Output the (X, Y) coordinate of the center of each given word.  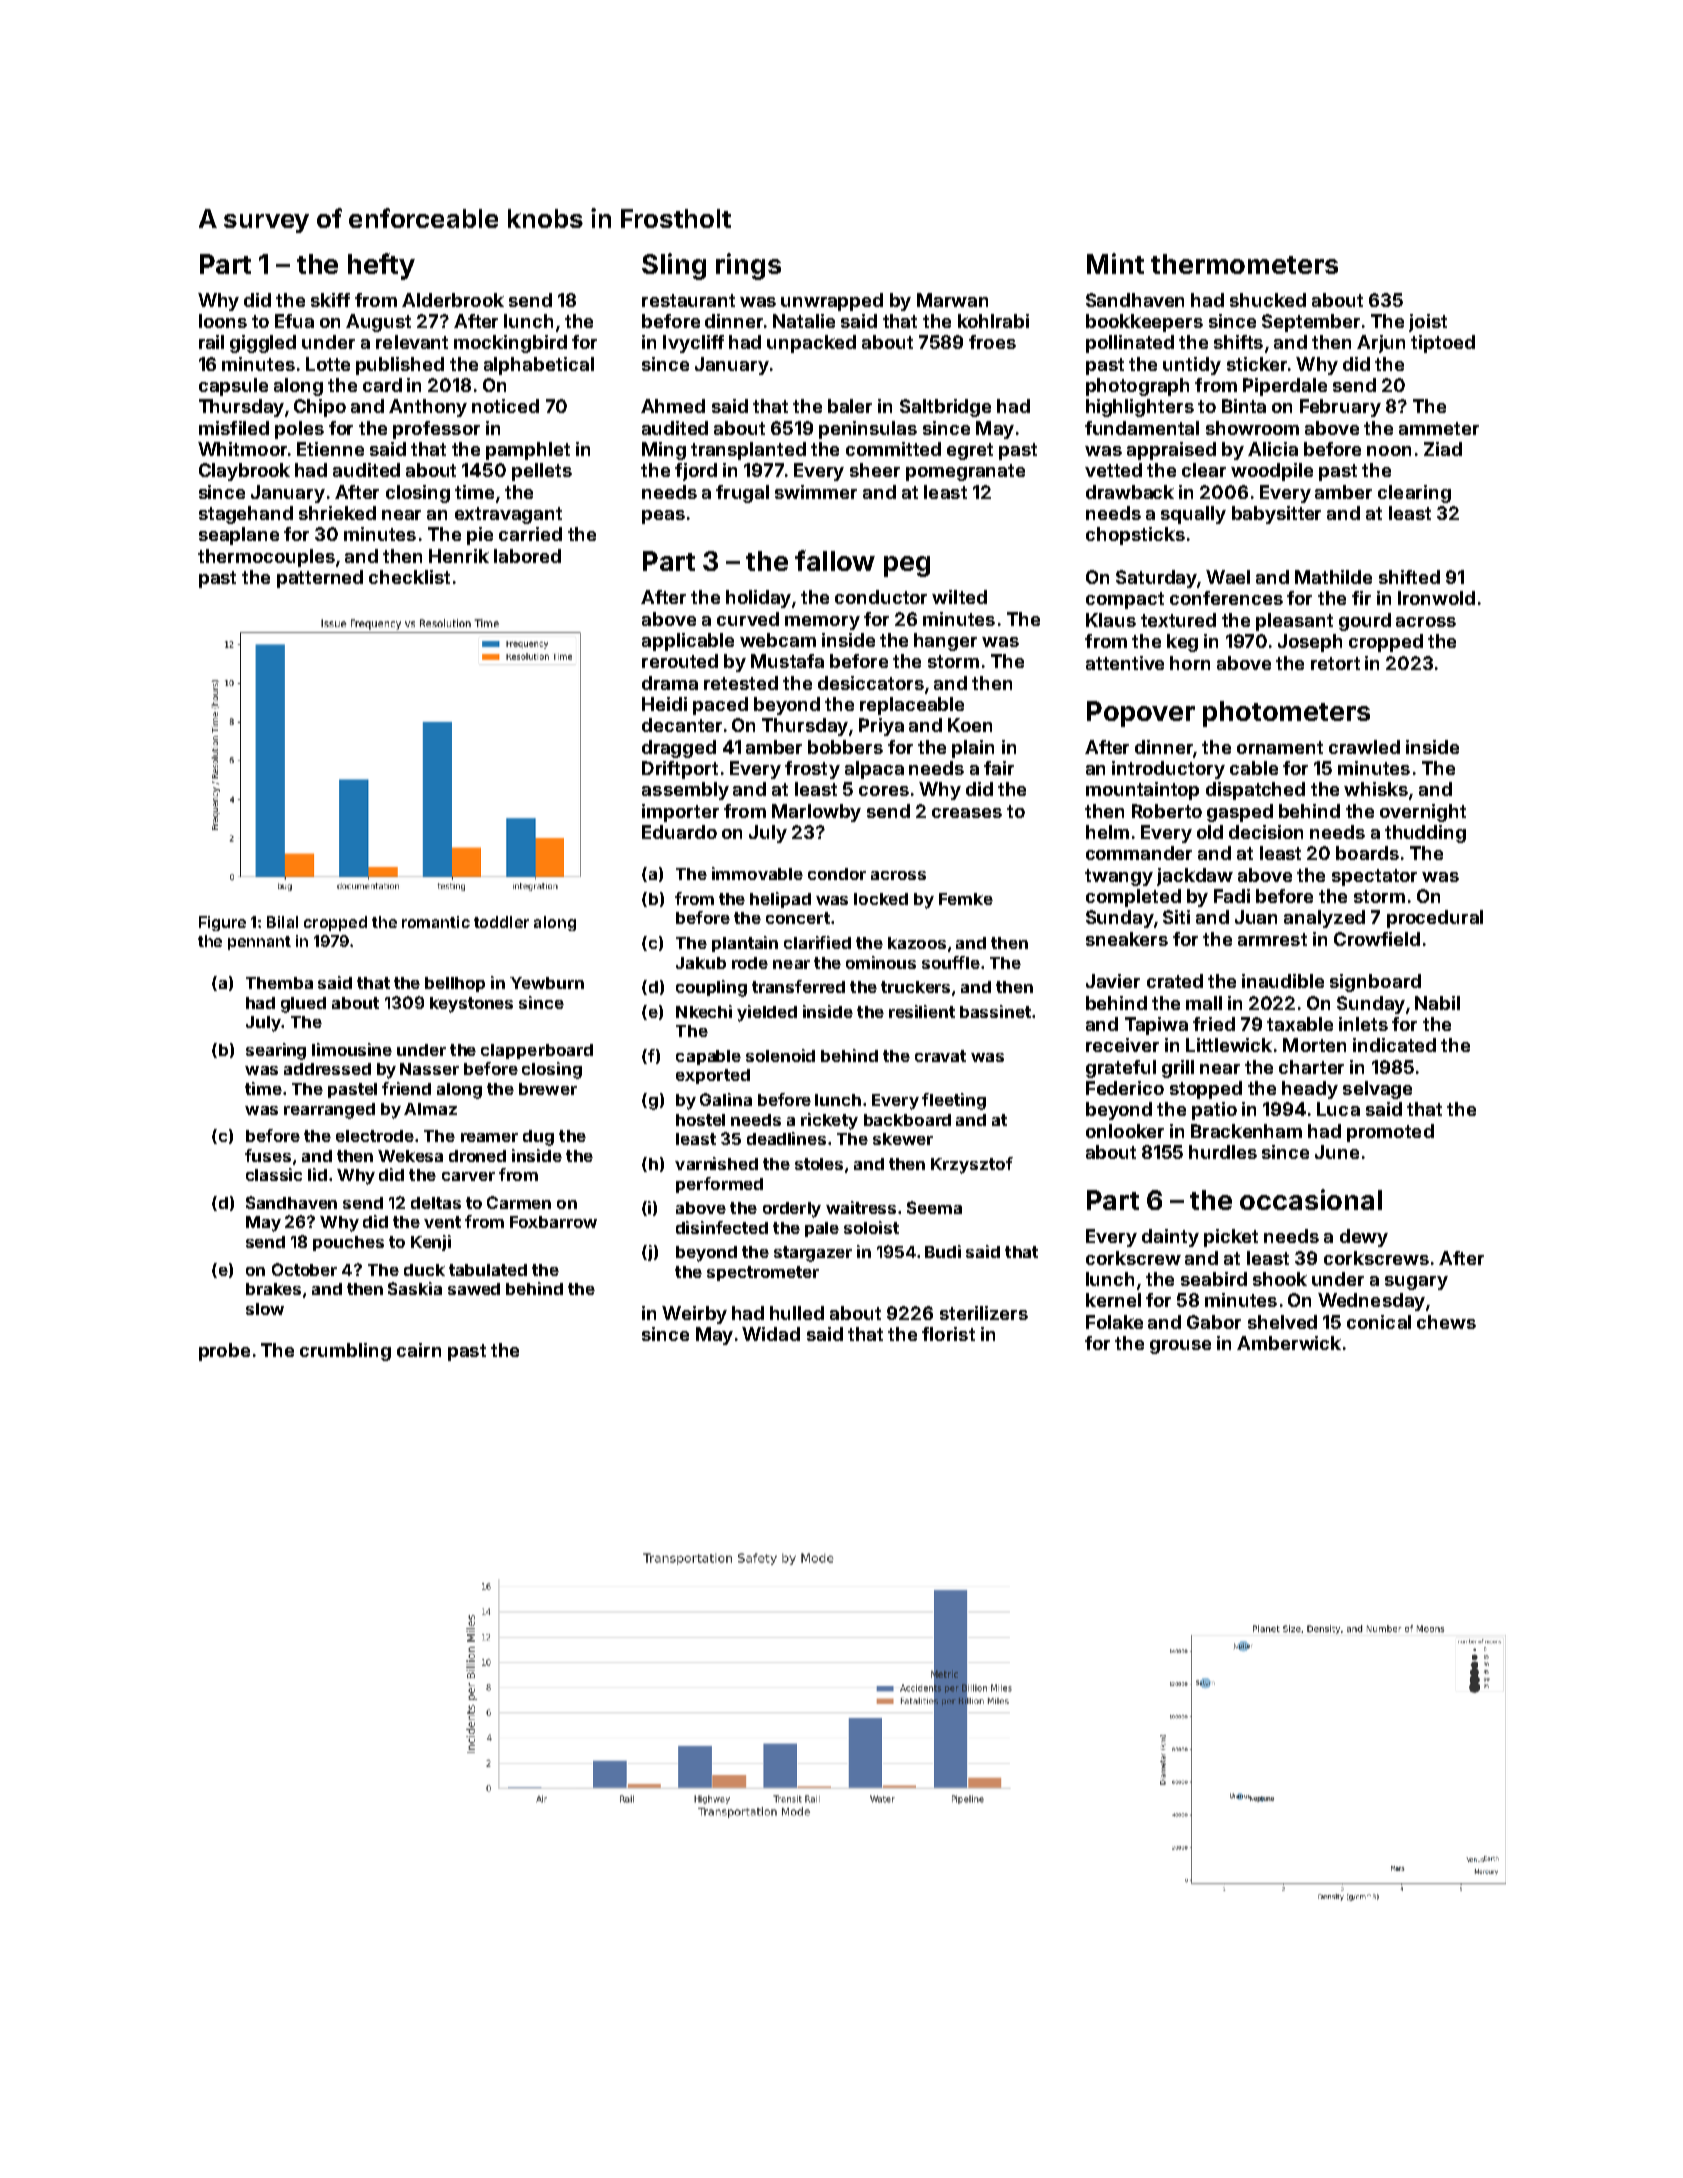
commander (1139, 853)
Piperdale (1285, 387)
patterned (320, 579)
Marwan (952, 300)
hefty (381, 266)
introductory (1168, 770)
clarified (817, 942)
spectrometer (763, 1273)
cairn (419, 1350)
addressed (327, 1069)
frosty (812, 770)
